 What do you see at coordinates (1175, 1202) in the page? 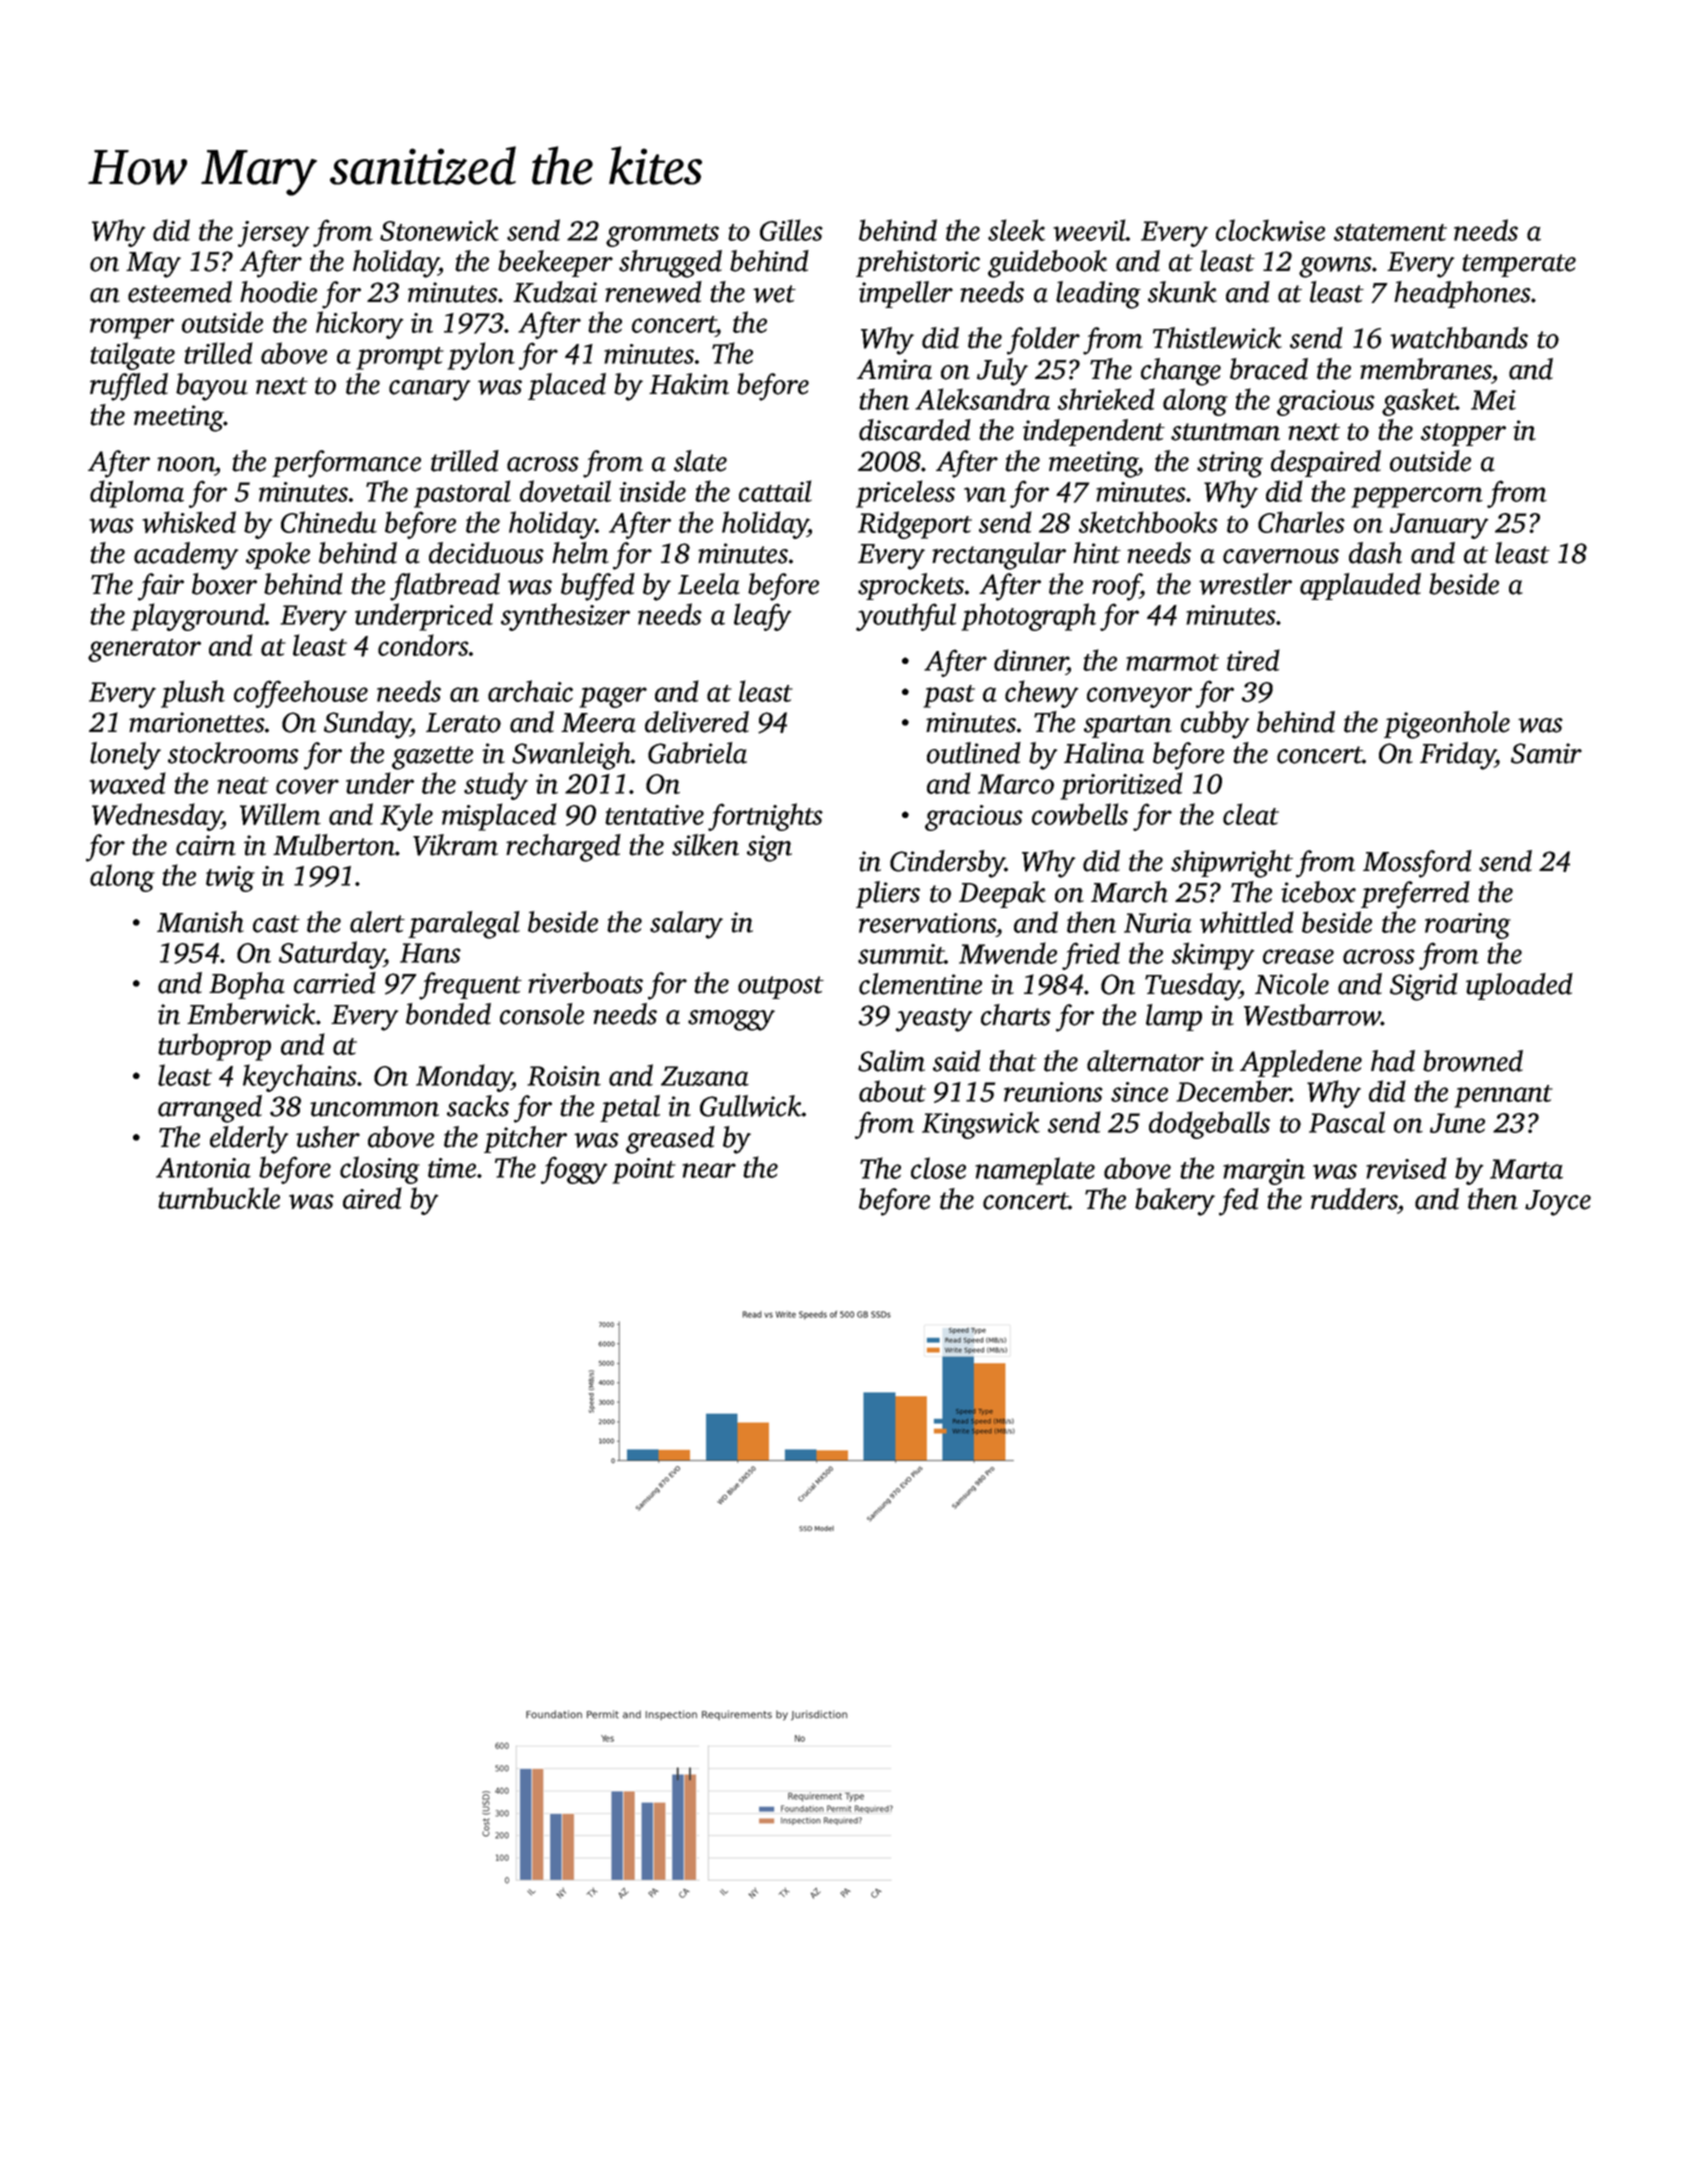
I see `bakery` at bounding box center [1175, 1202].
